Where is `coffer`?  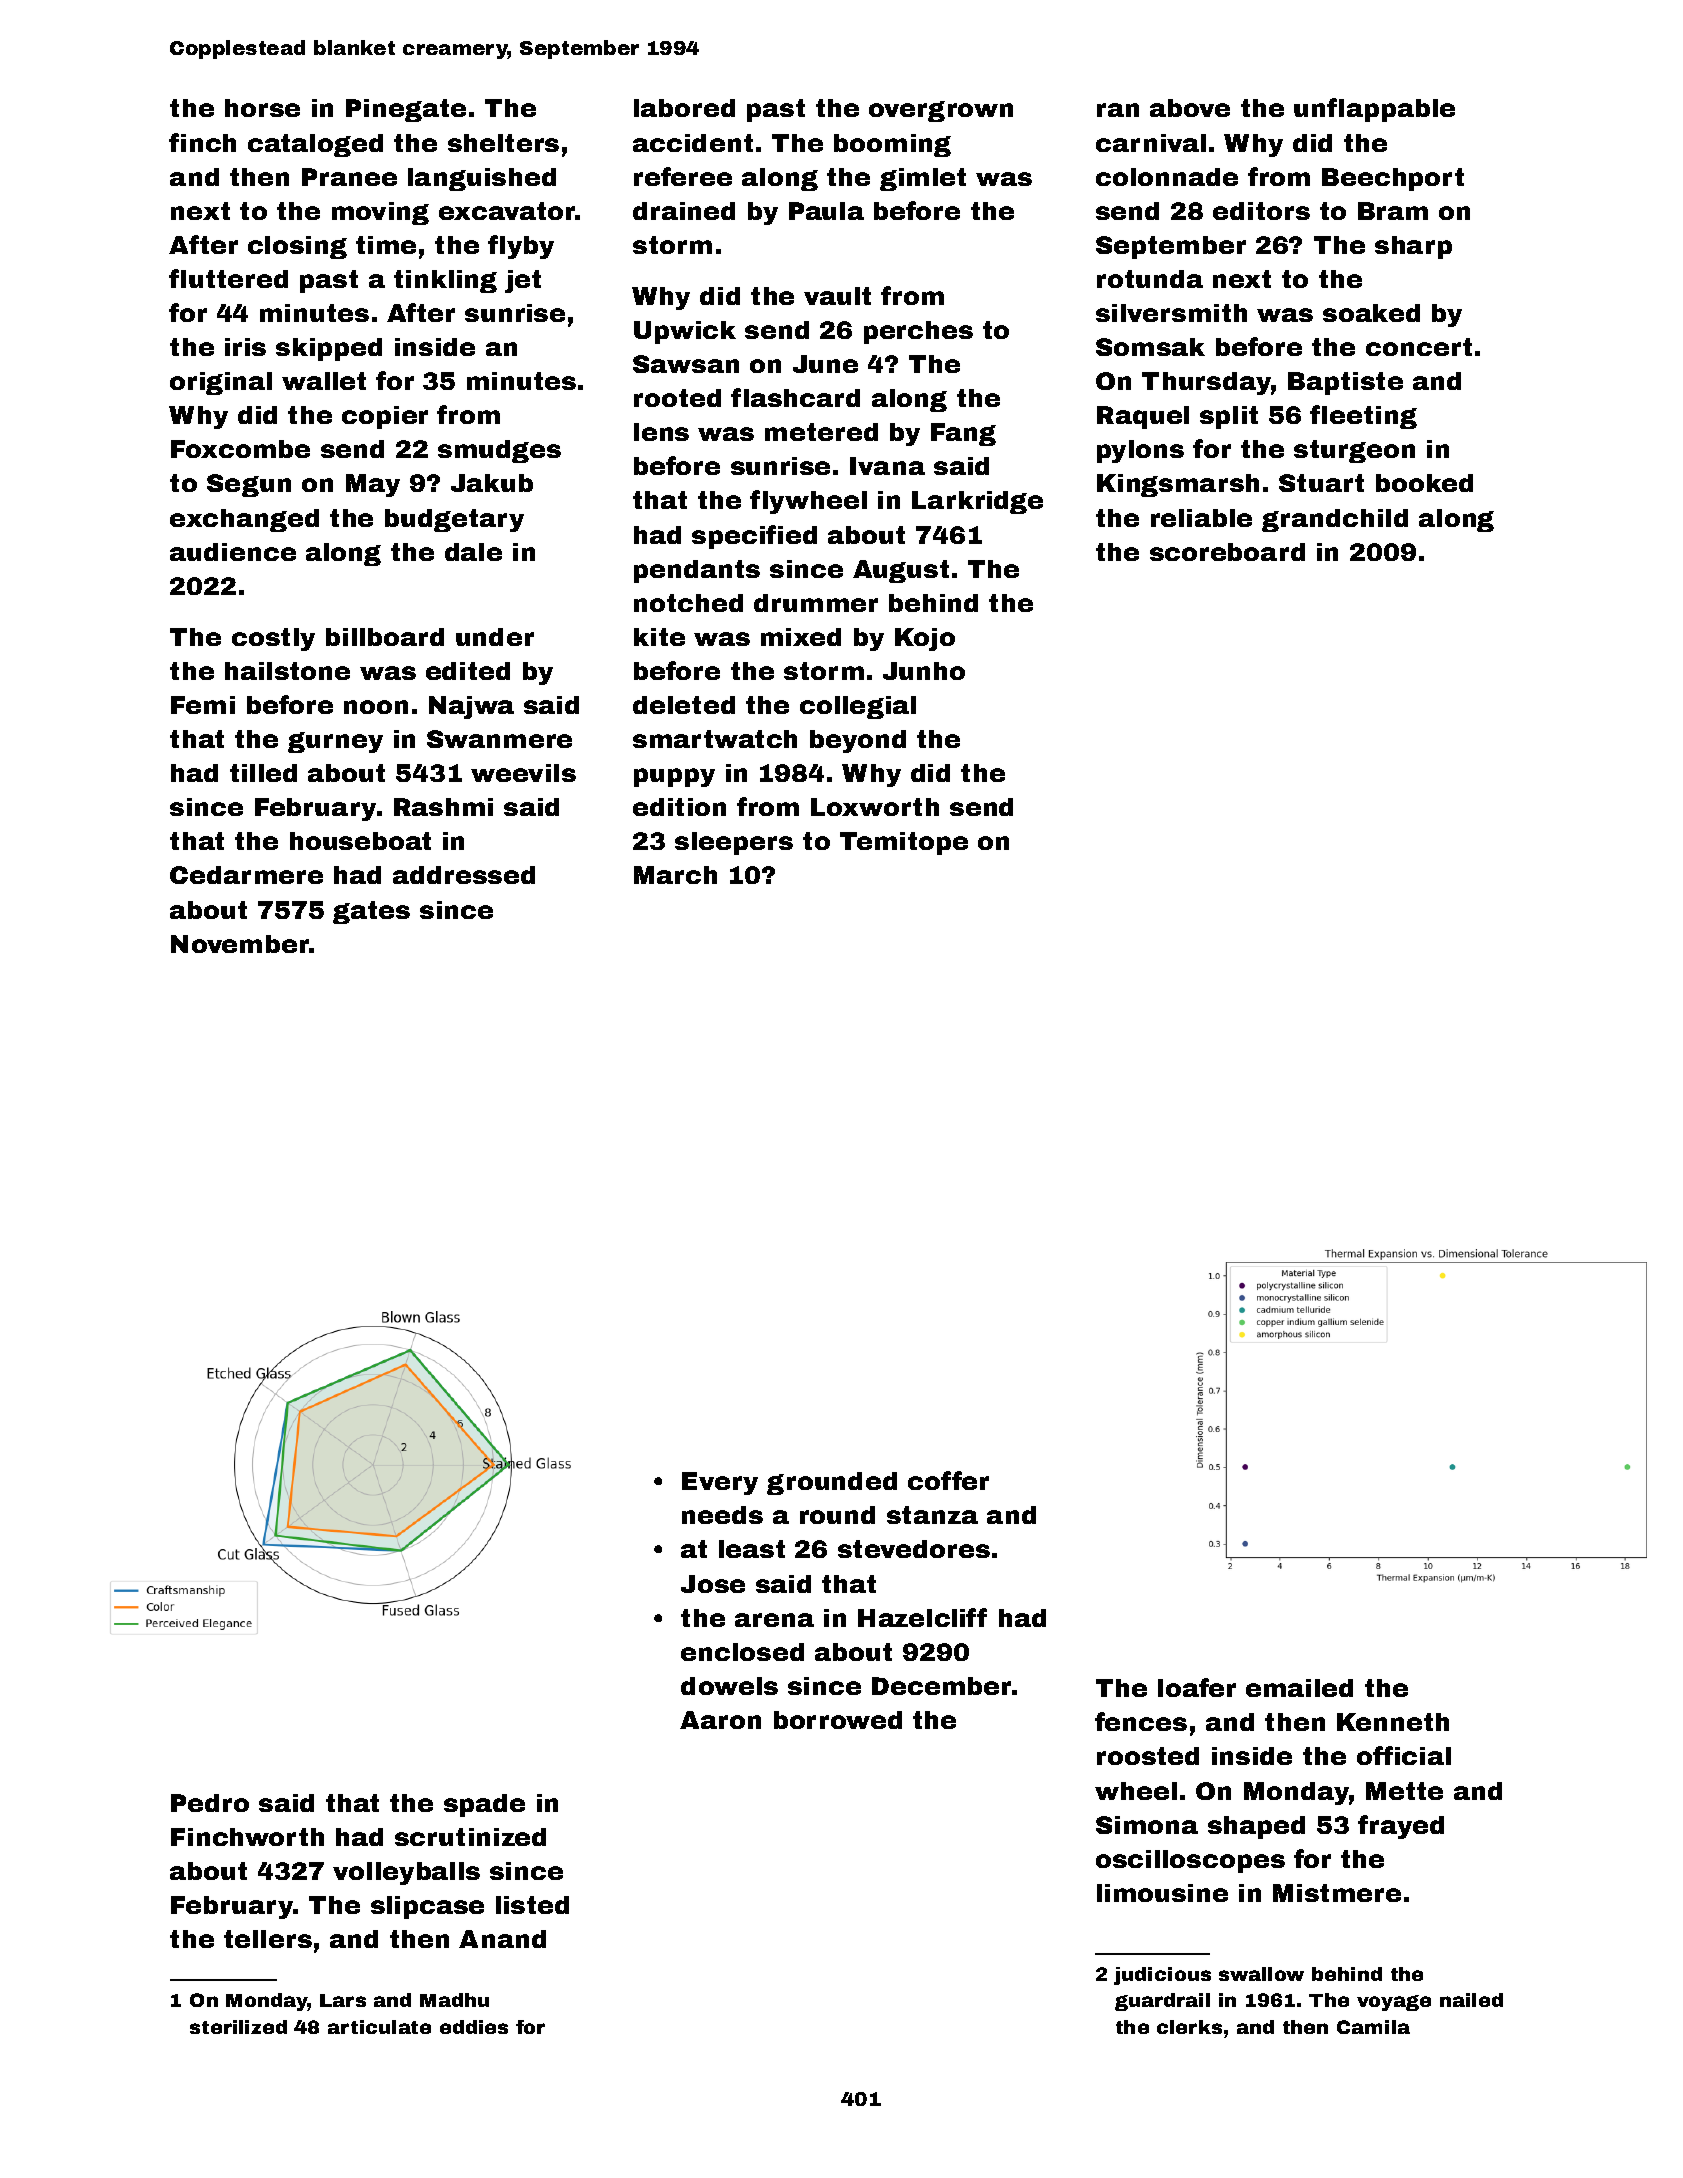 coffer is located at coordinates (948, 1480).
